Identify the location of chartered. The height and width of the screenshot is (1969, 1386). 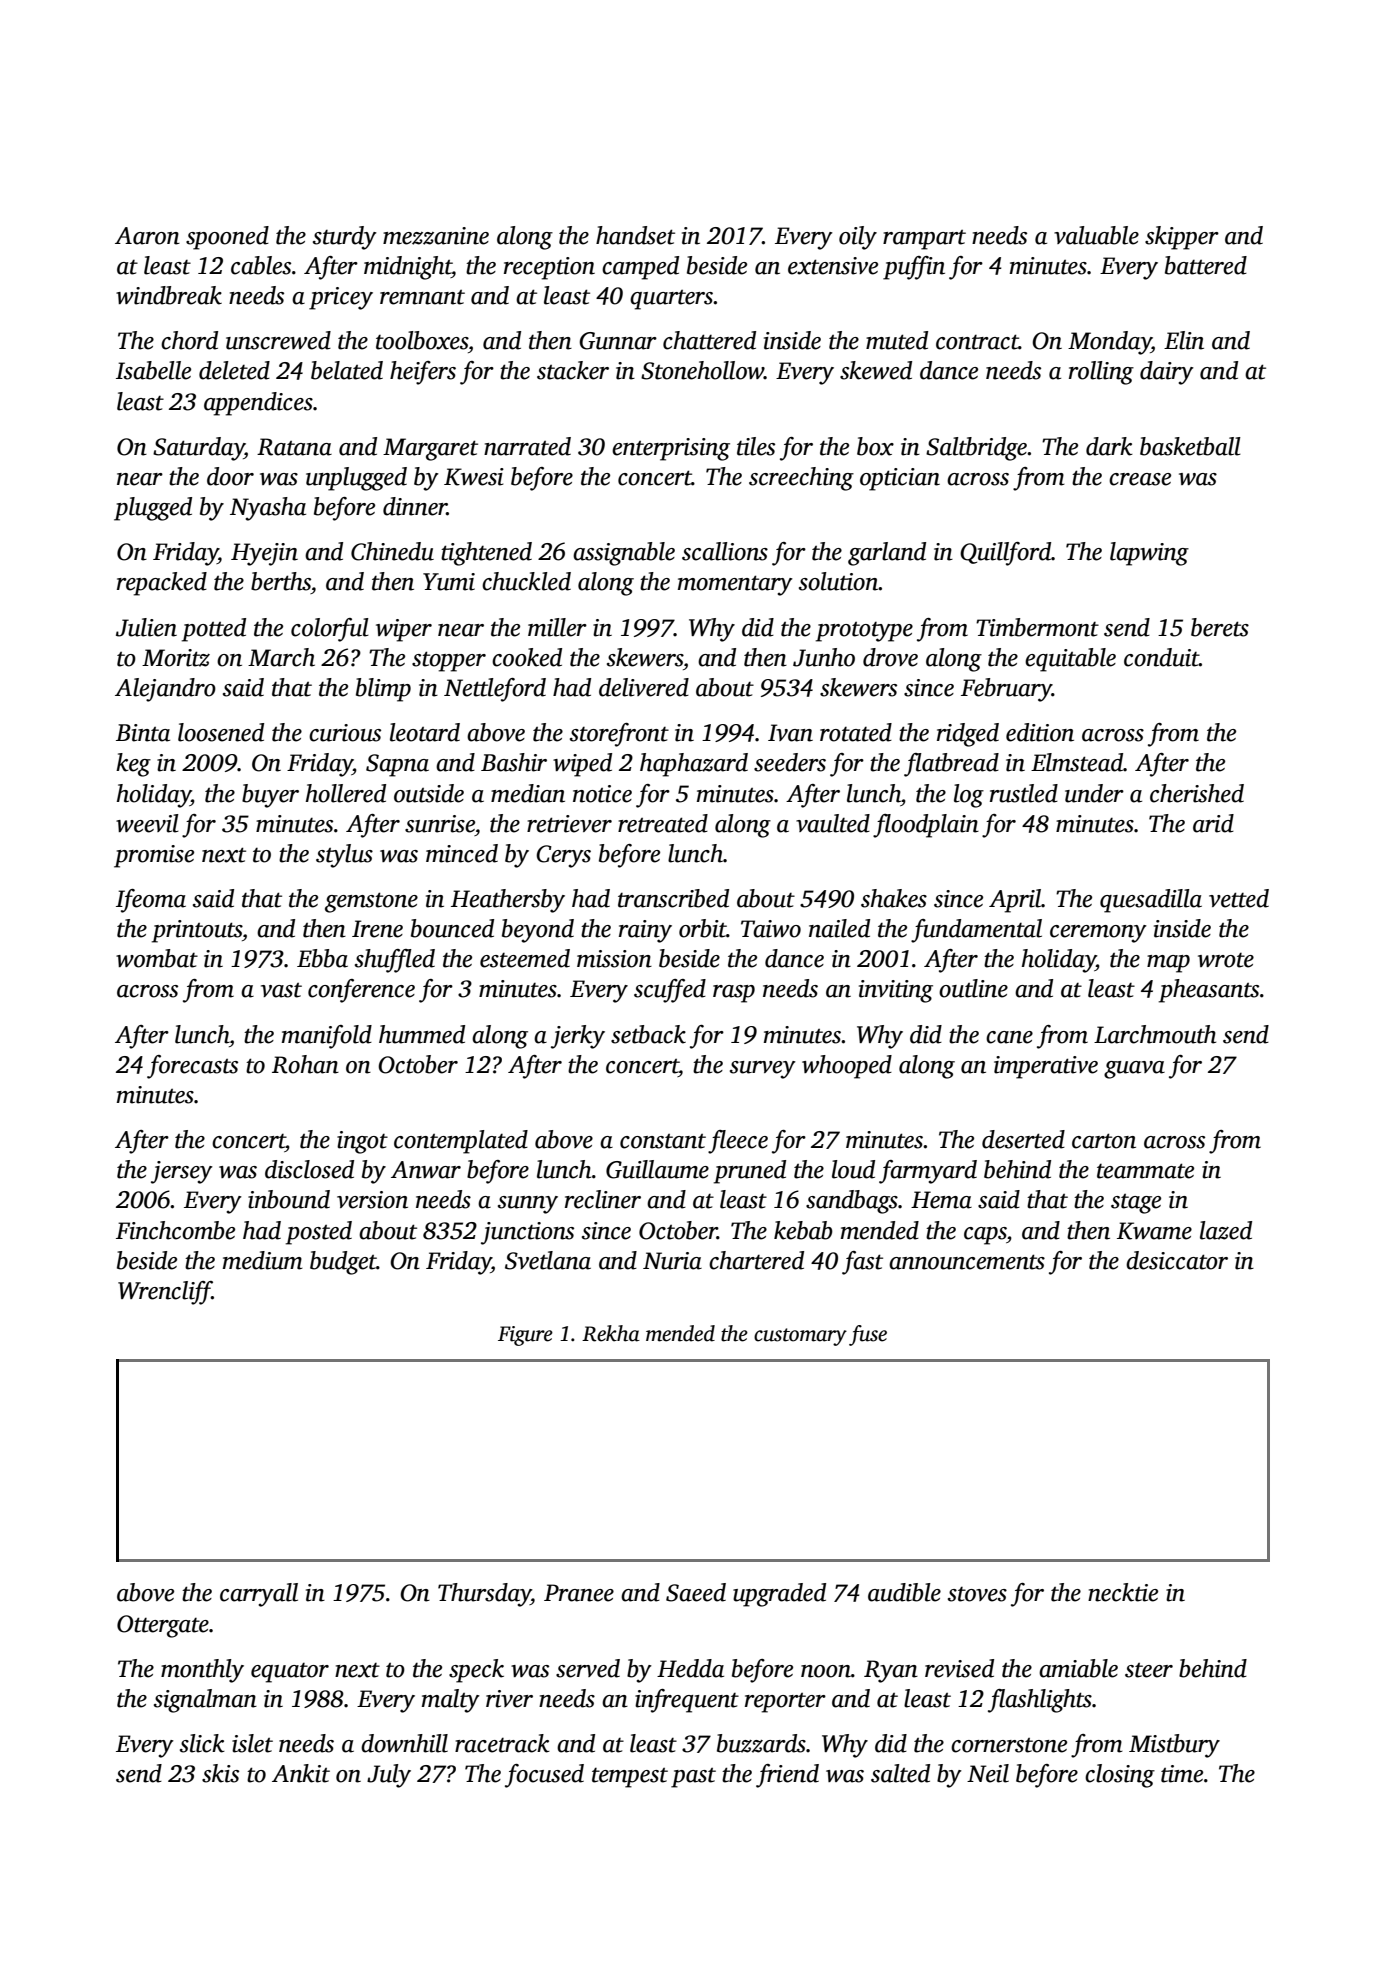
(756, 1260).
